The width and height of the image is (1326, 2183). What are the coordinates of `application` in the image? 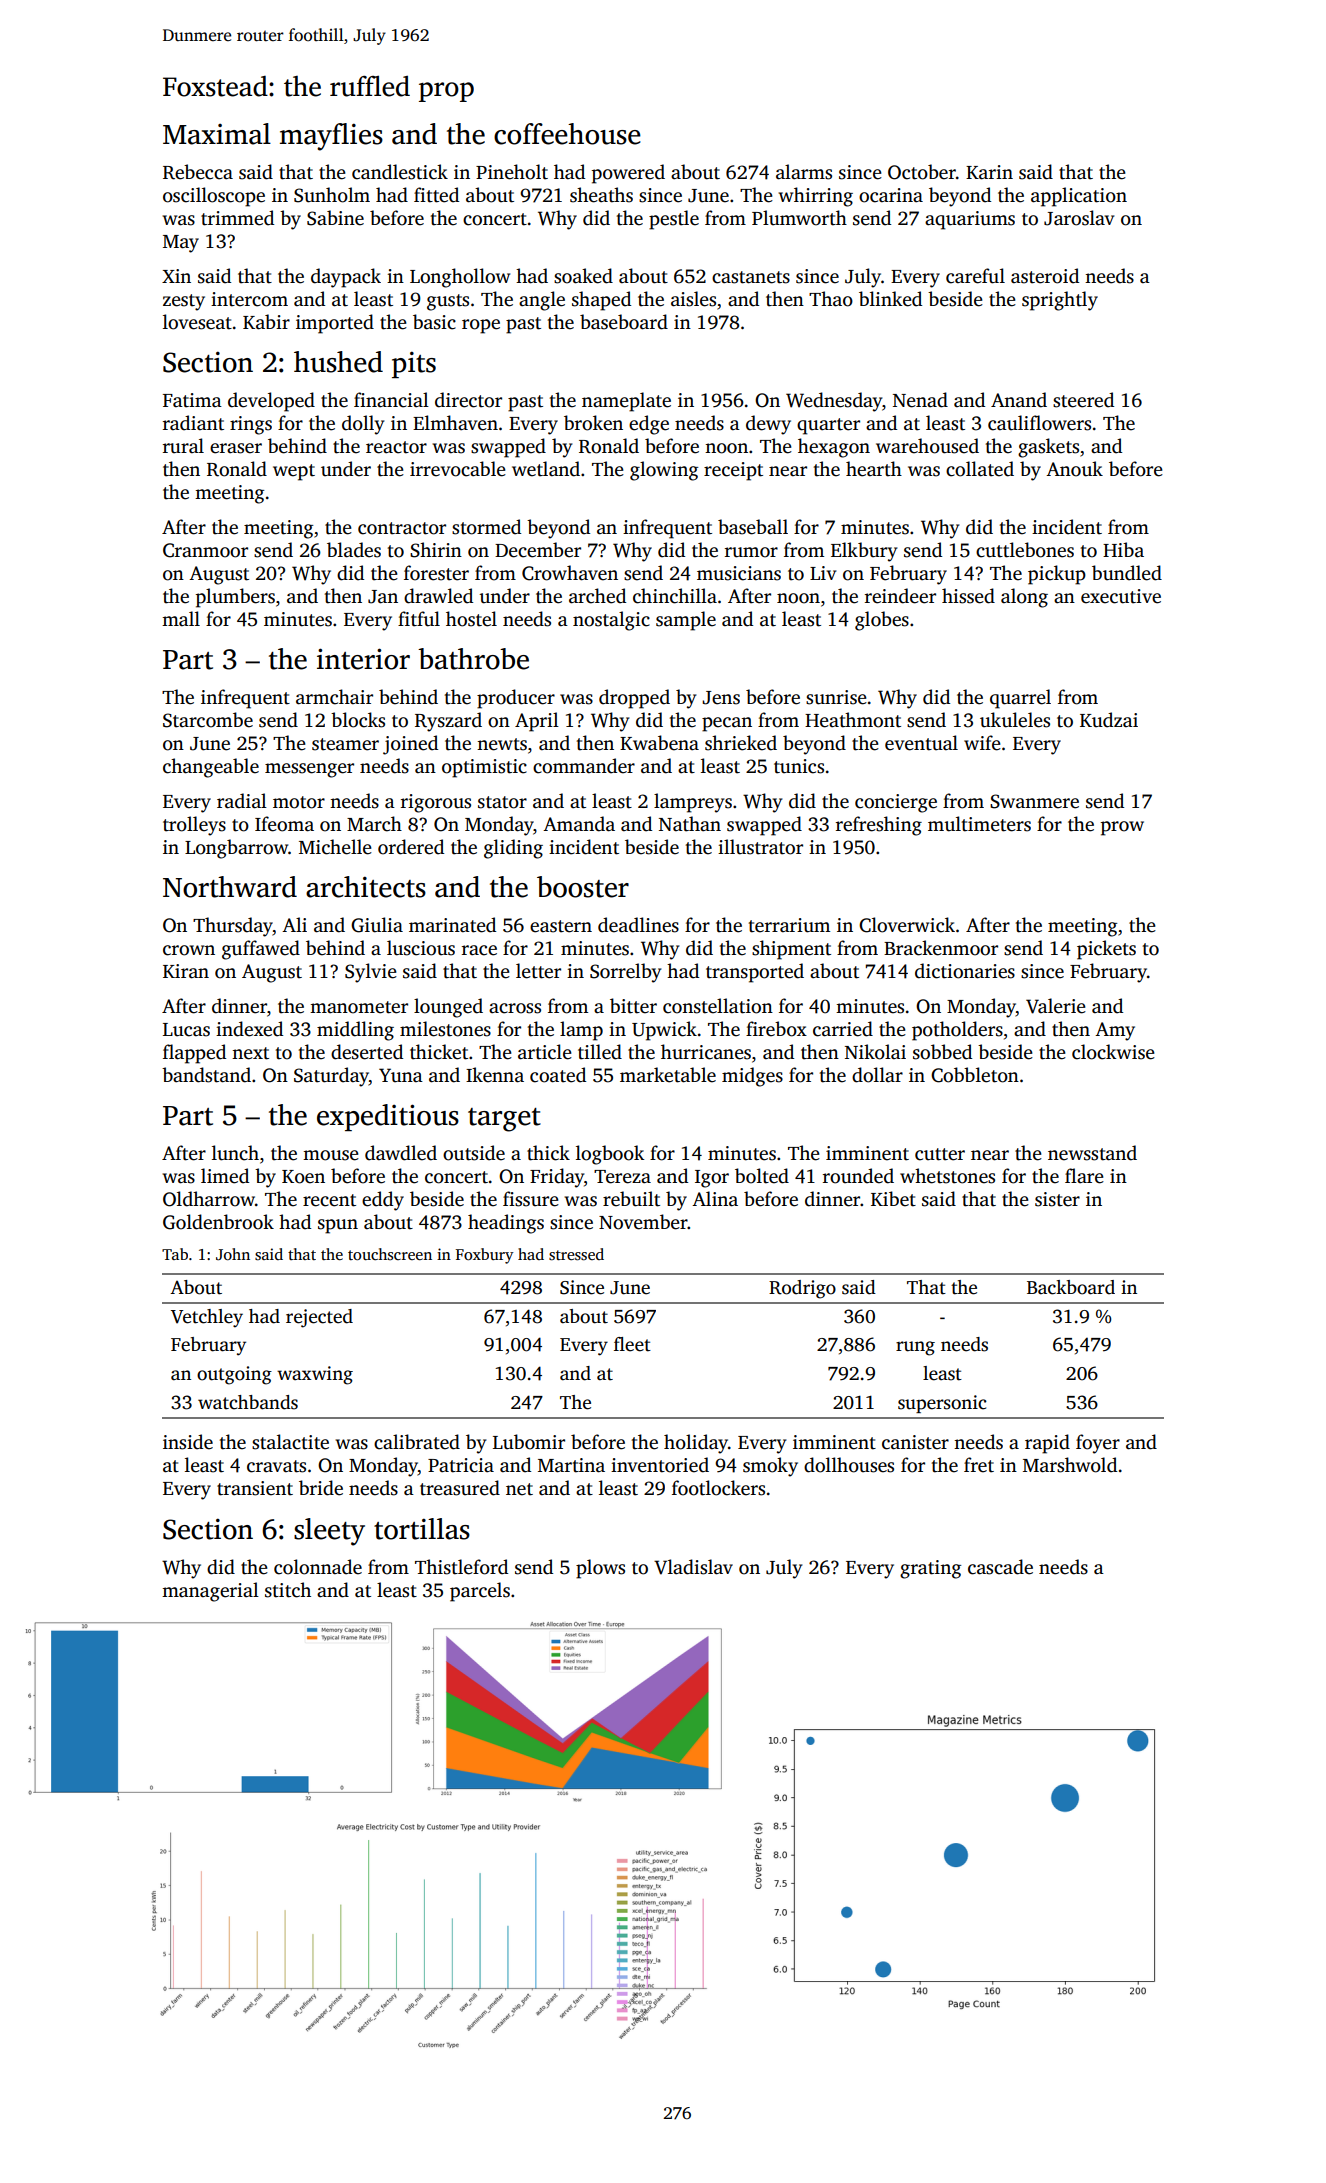 It's located at (1079, 197).
